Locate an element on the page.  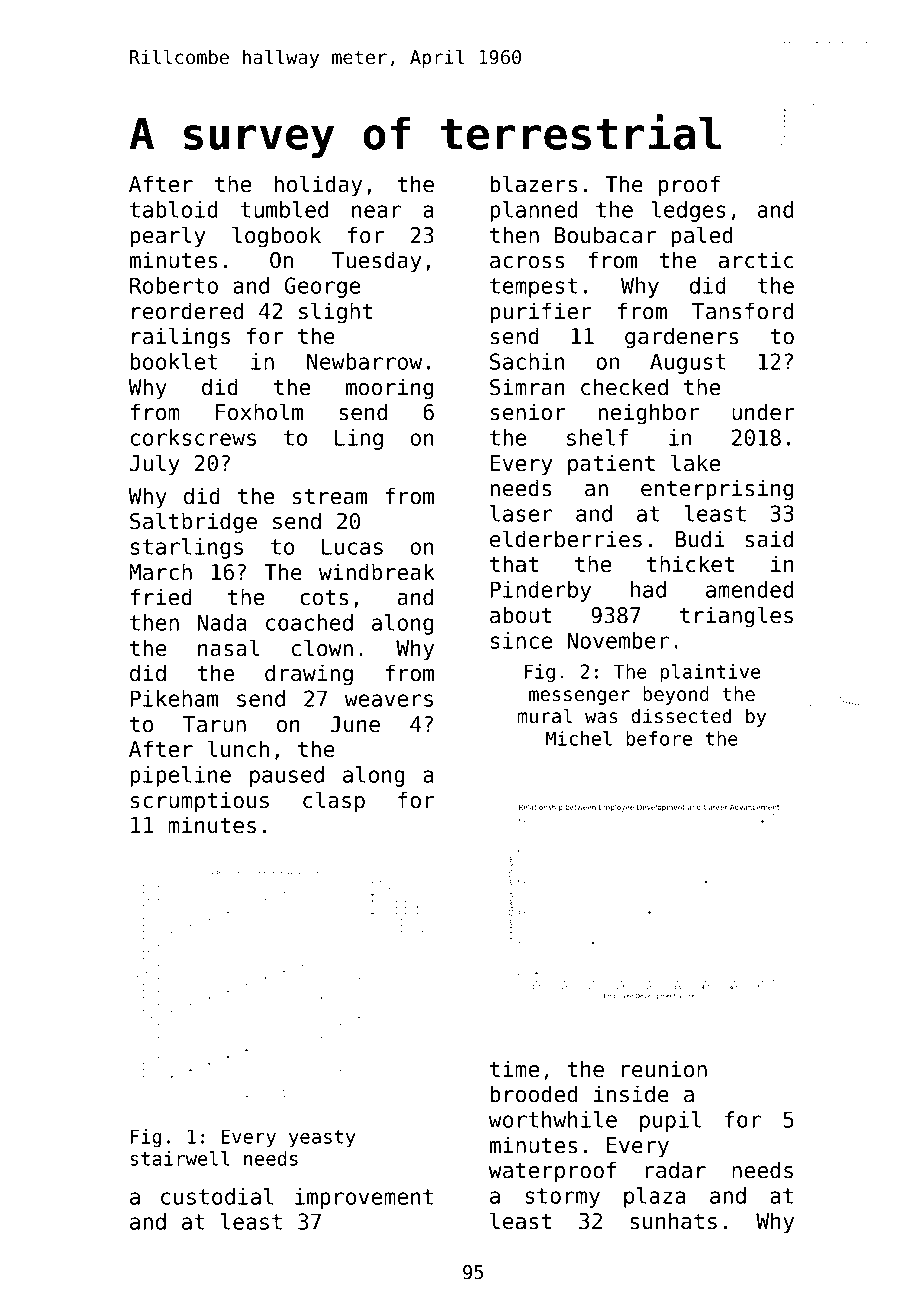
custodial is located at coordinates (217, 1196).
